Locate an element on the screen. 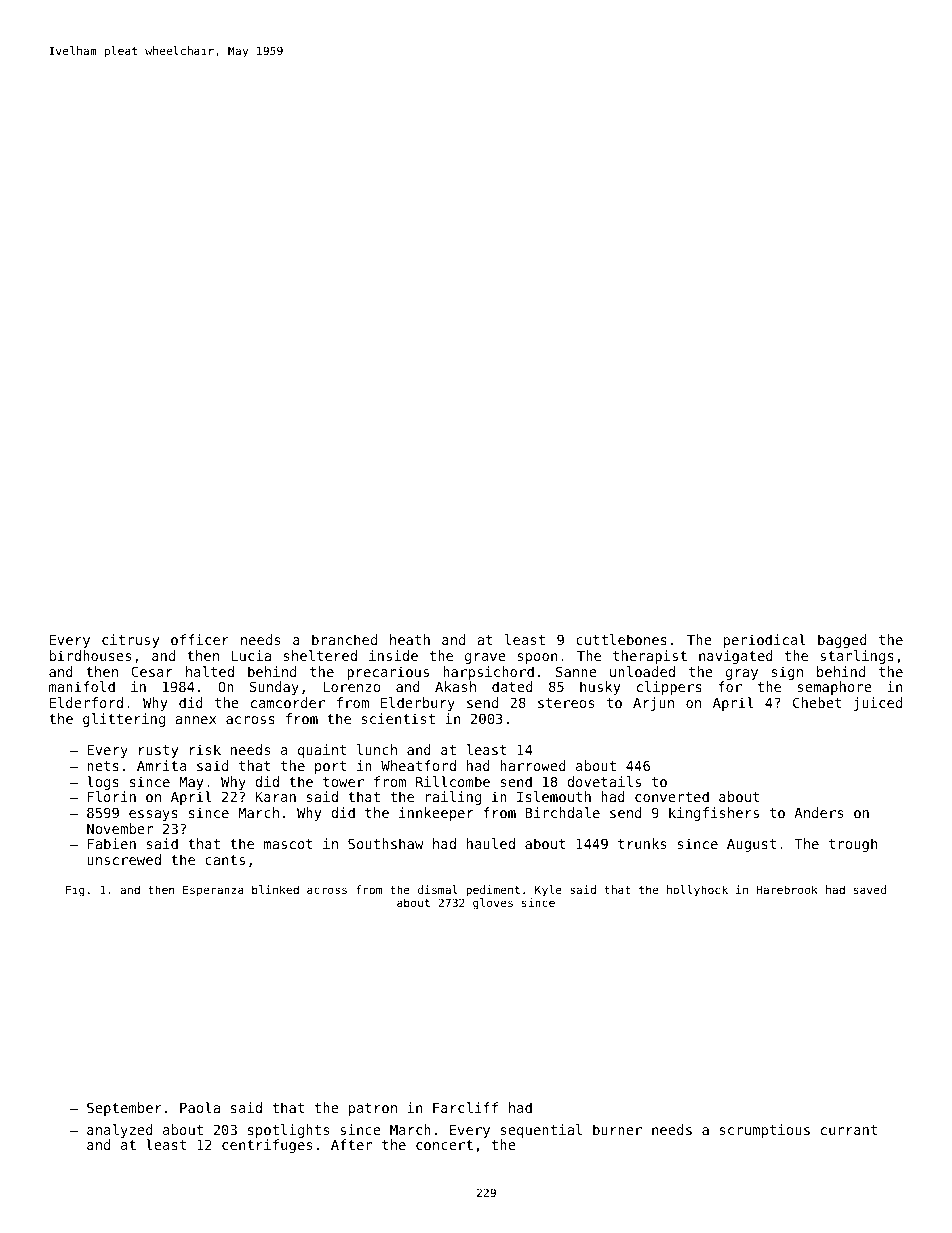 This screenshot has width=952, height=1233. scrumptious is located at coordinates (765, 1131).
